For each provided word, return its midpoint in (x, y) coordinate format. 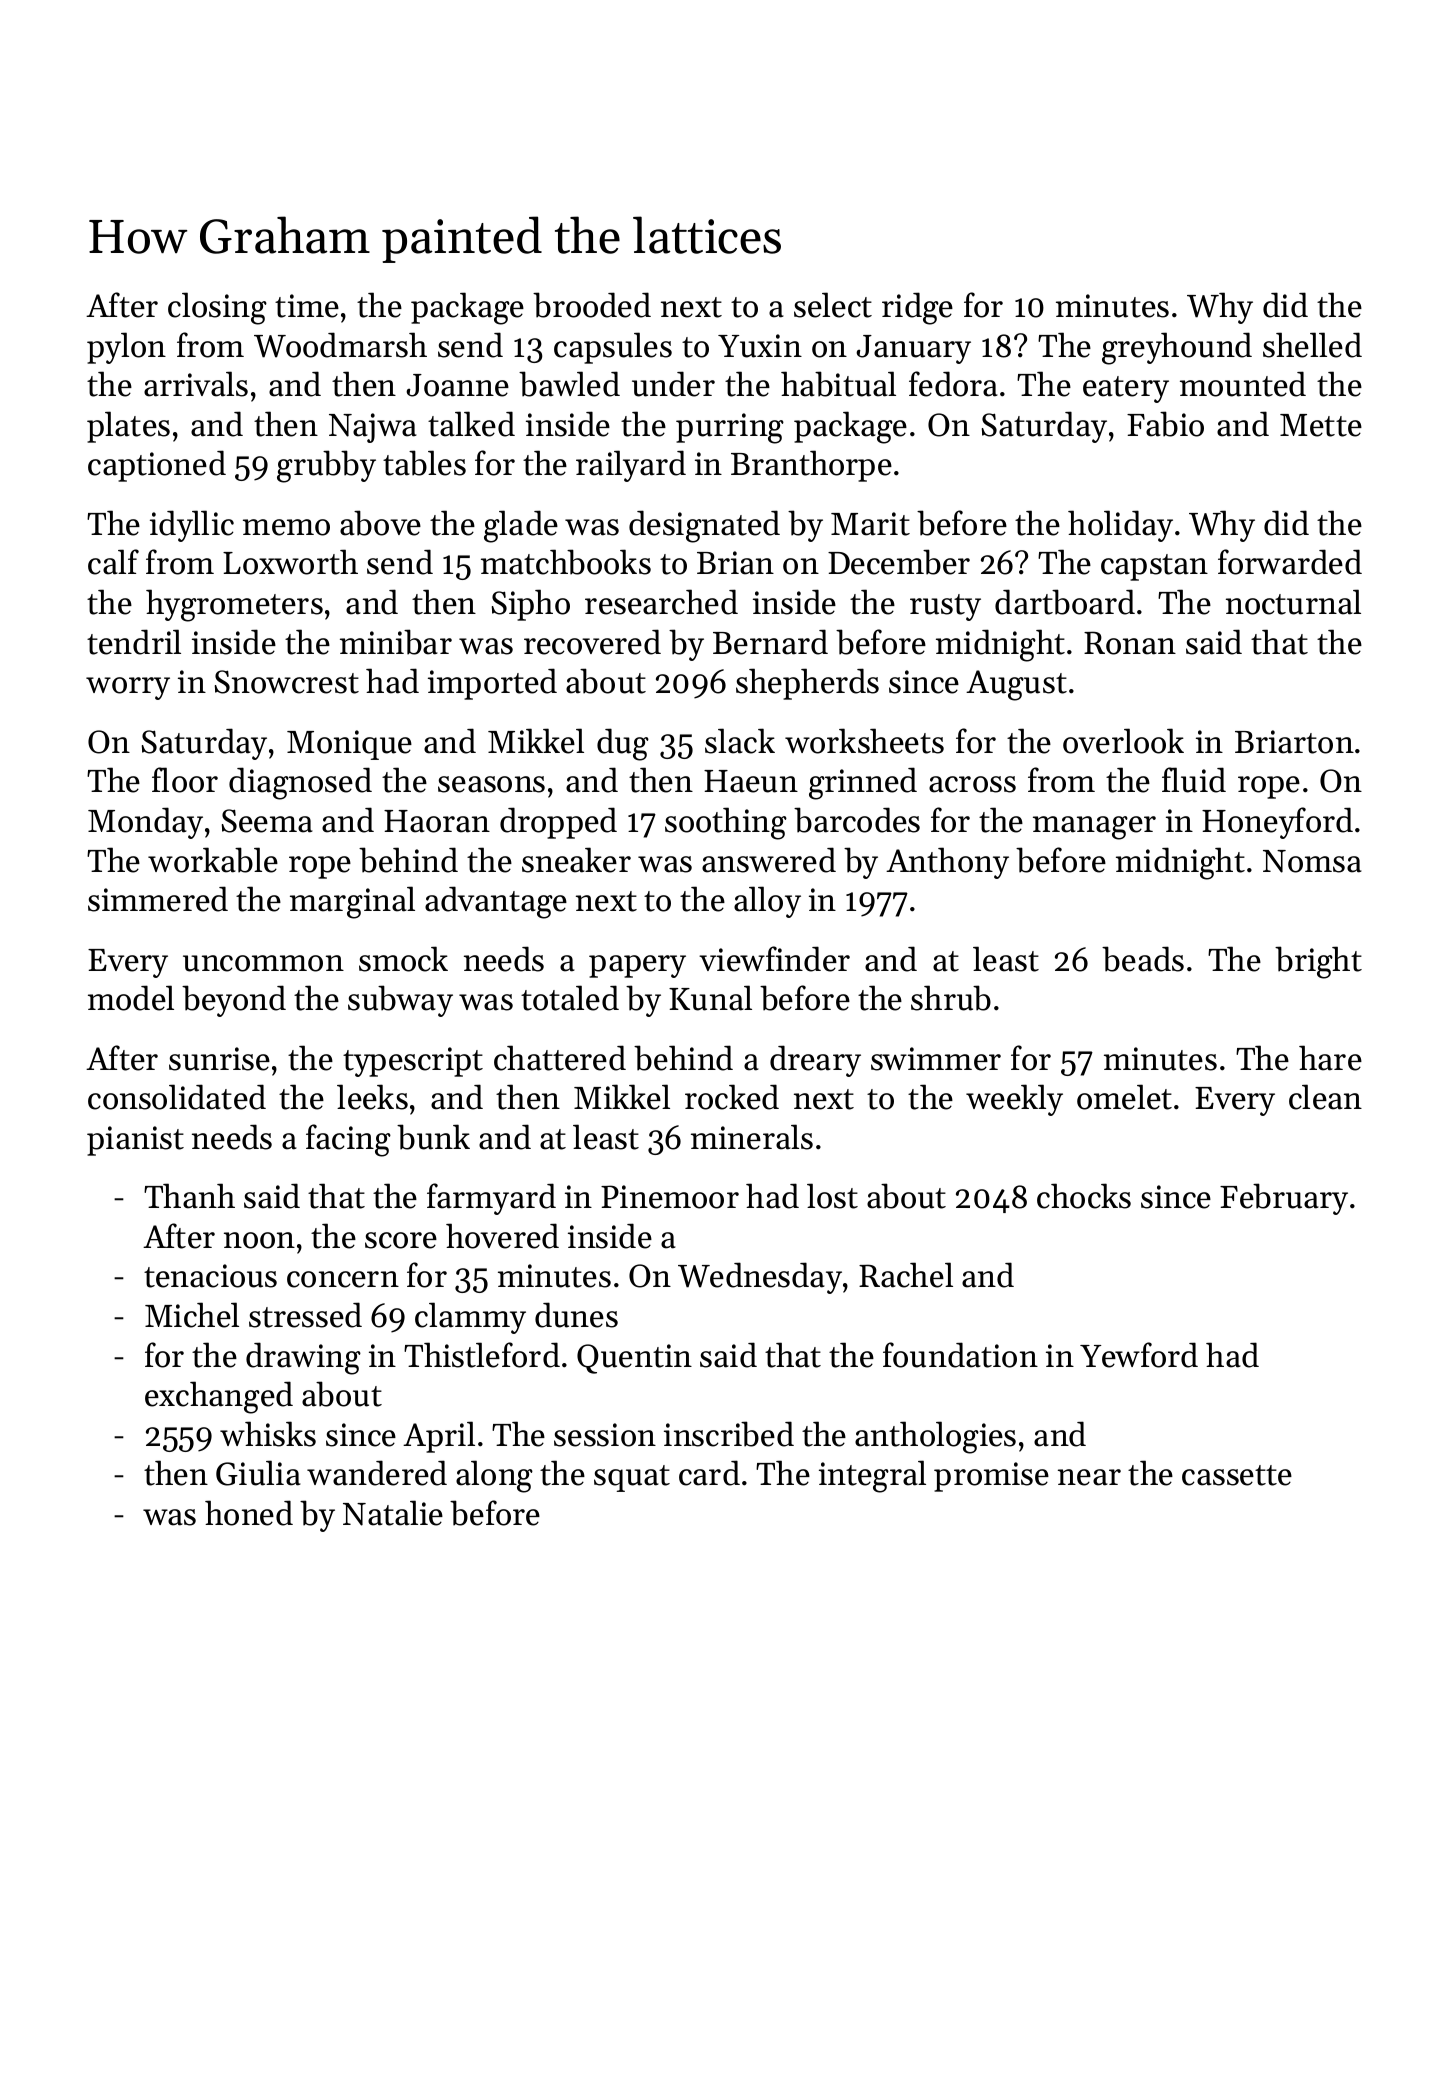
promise (991, 1477)
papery (637, 966)
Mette (1321, 425)
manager (1094, 828)
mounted (1243, 384)
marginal (352, 902)
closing (217, 308)
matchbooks (566, 562)
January (913, 349)
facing (348, 1140)
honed (249, 1513)
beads (1143, 959)
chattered (560, 1058)
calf (113, 562)
